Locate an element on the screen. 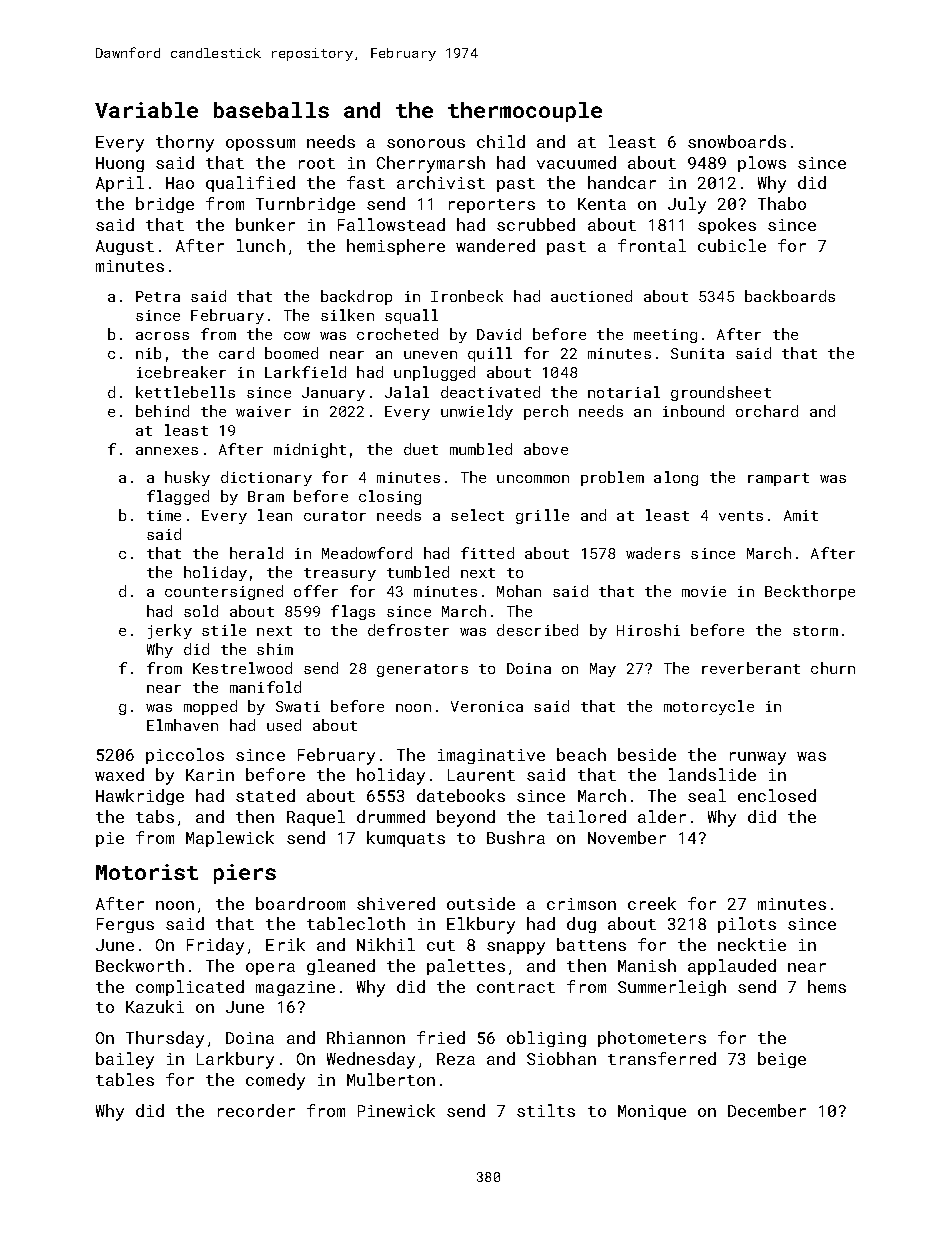 This screenshot has width=952, height=1233. May is located at coordinates (603, 670).
